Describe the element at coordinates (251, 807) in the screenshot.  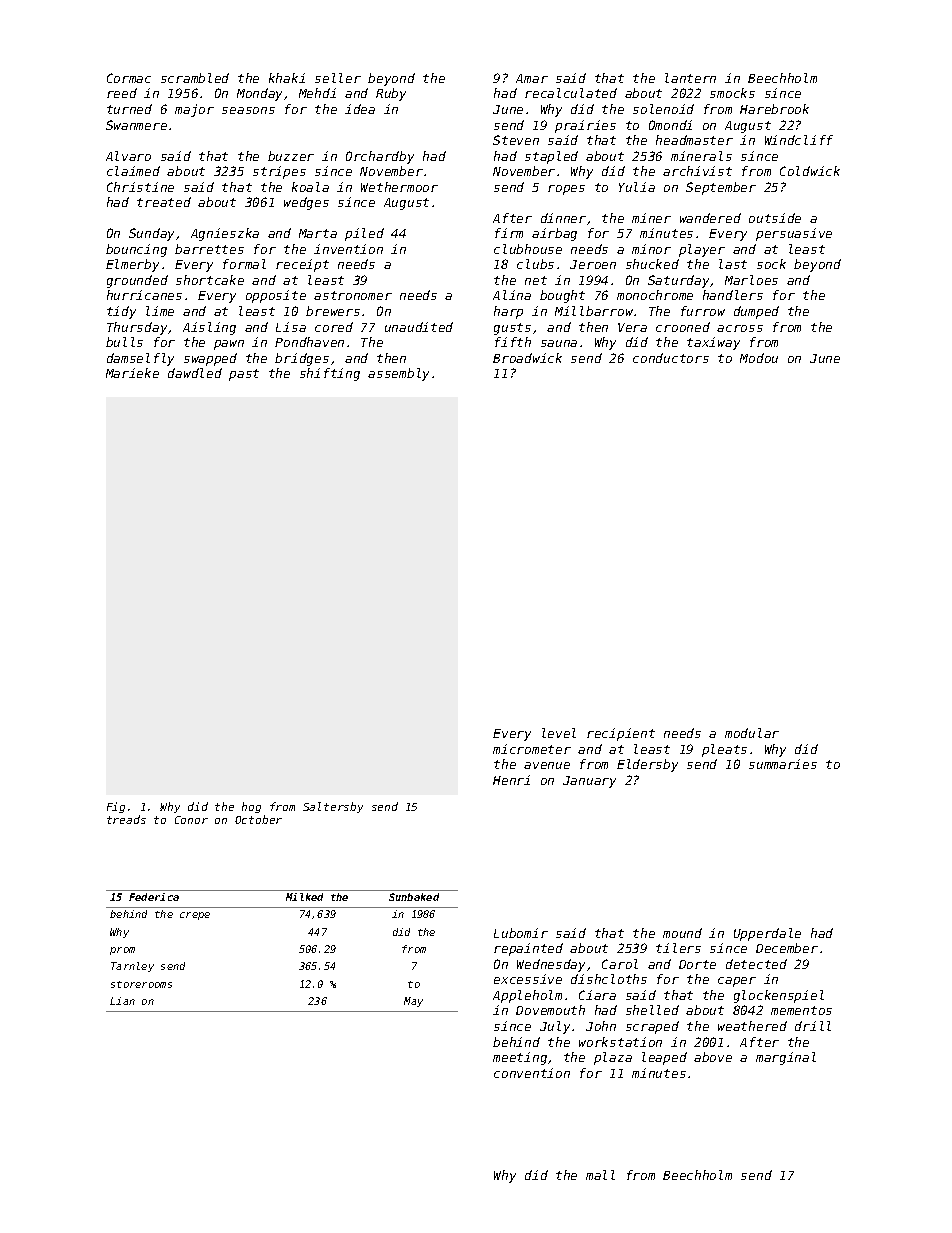
I see `hog` at that location.
